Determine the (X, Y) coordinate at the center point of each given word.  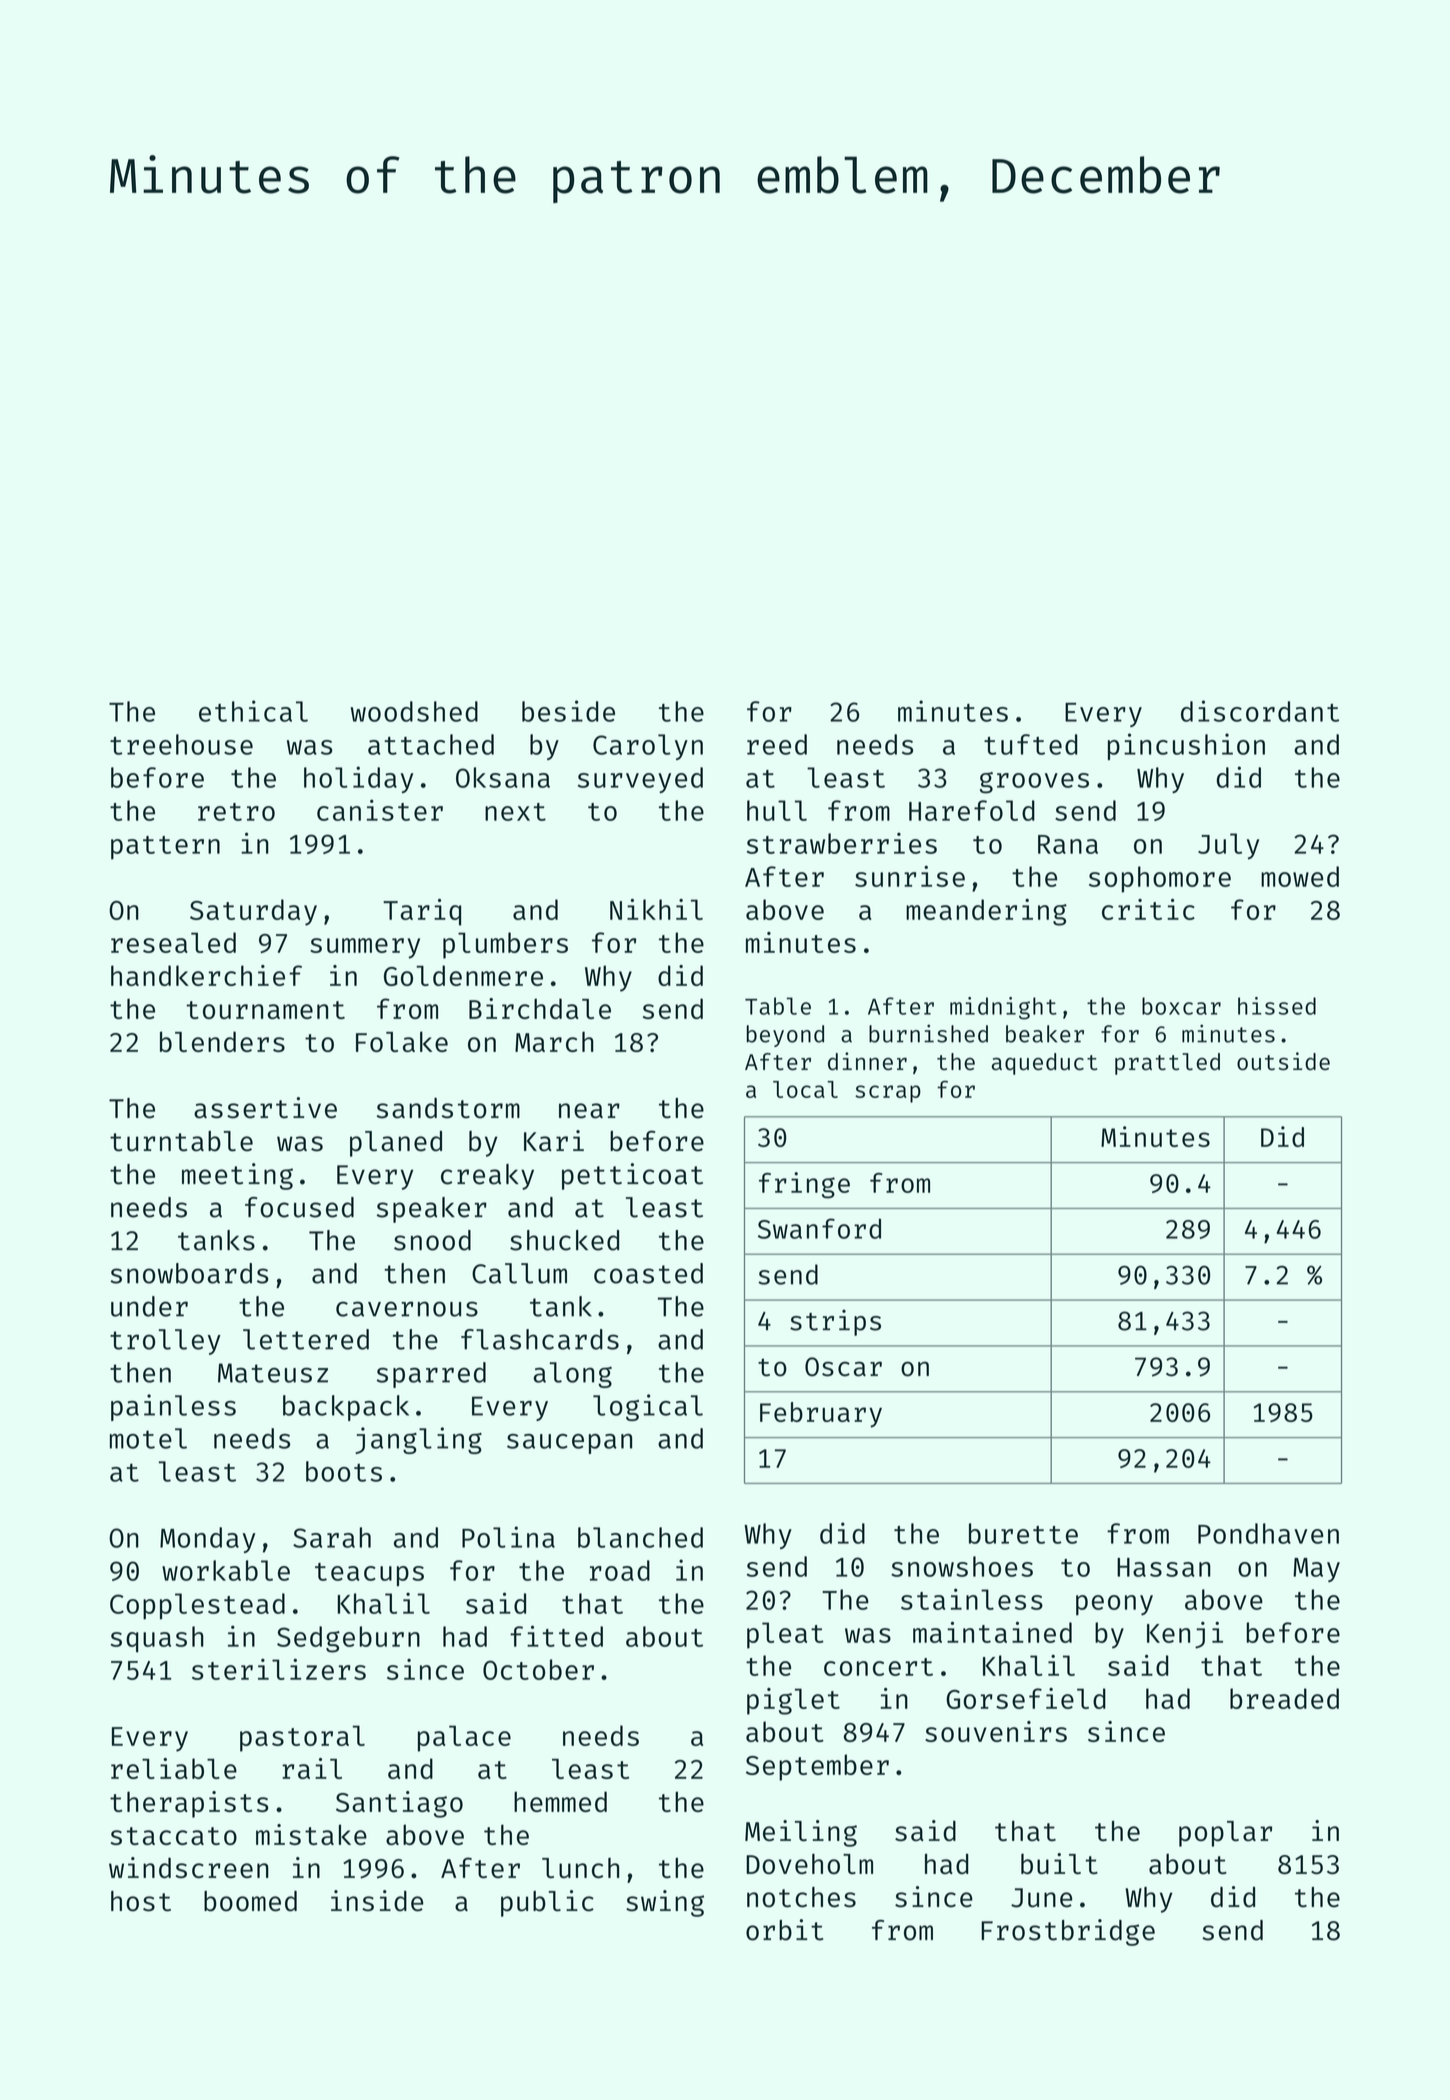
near (589, 1111)
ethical (253, 711)
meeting (237, 1176)
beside (568, 711)
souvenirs (996, 1731)
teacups (369, 1574)
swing (665, 1903)
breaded (1284, 1698)
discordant (1260, 711)
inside (377, 1901)
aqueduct (1045, 1064)
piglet (793, 1701)
